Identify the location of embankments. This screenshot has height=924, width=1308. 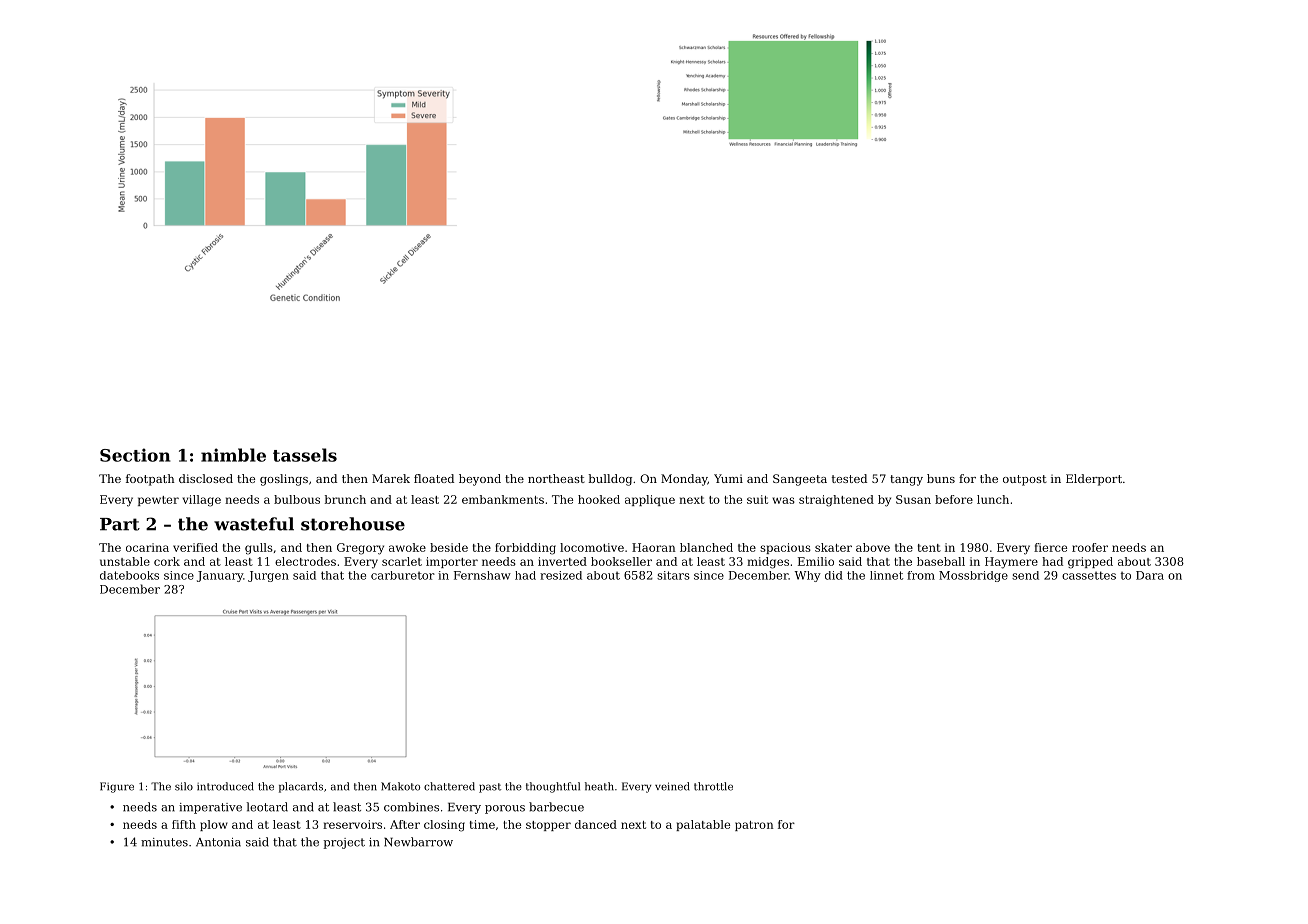
(503, 499).
